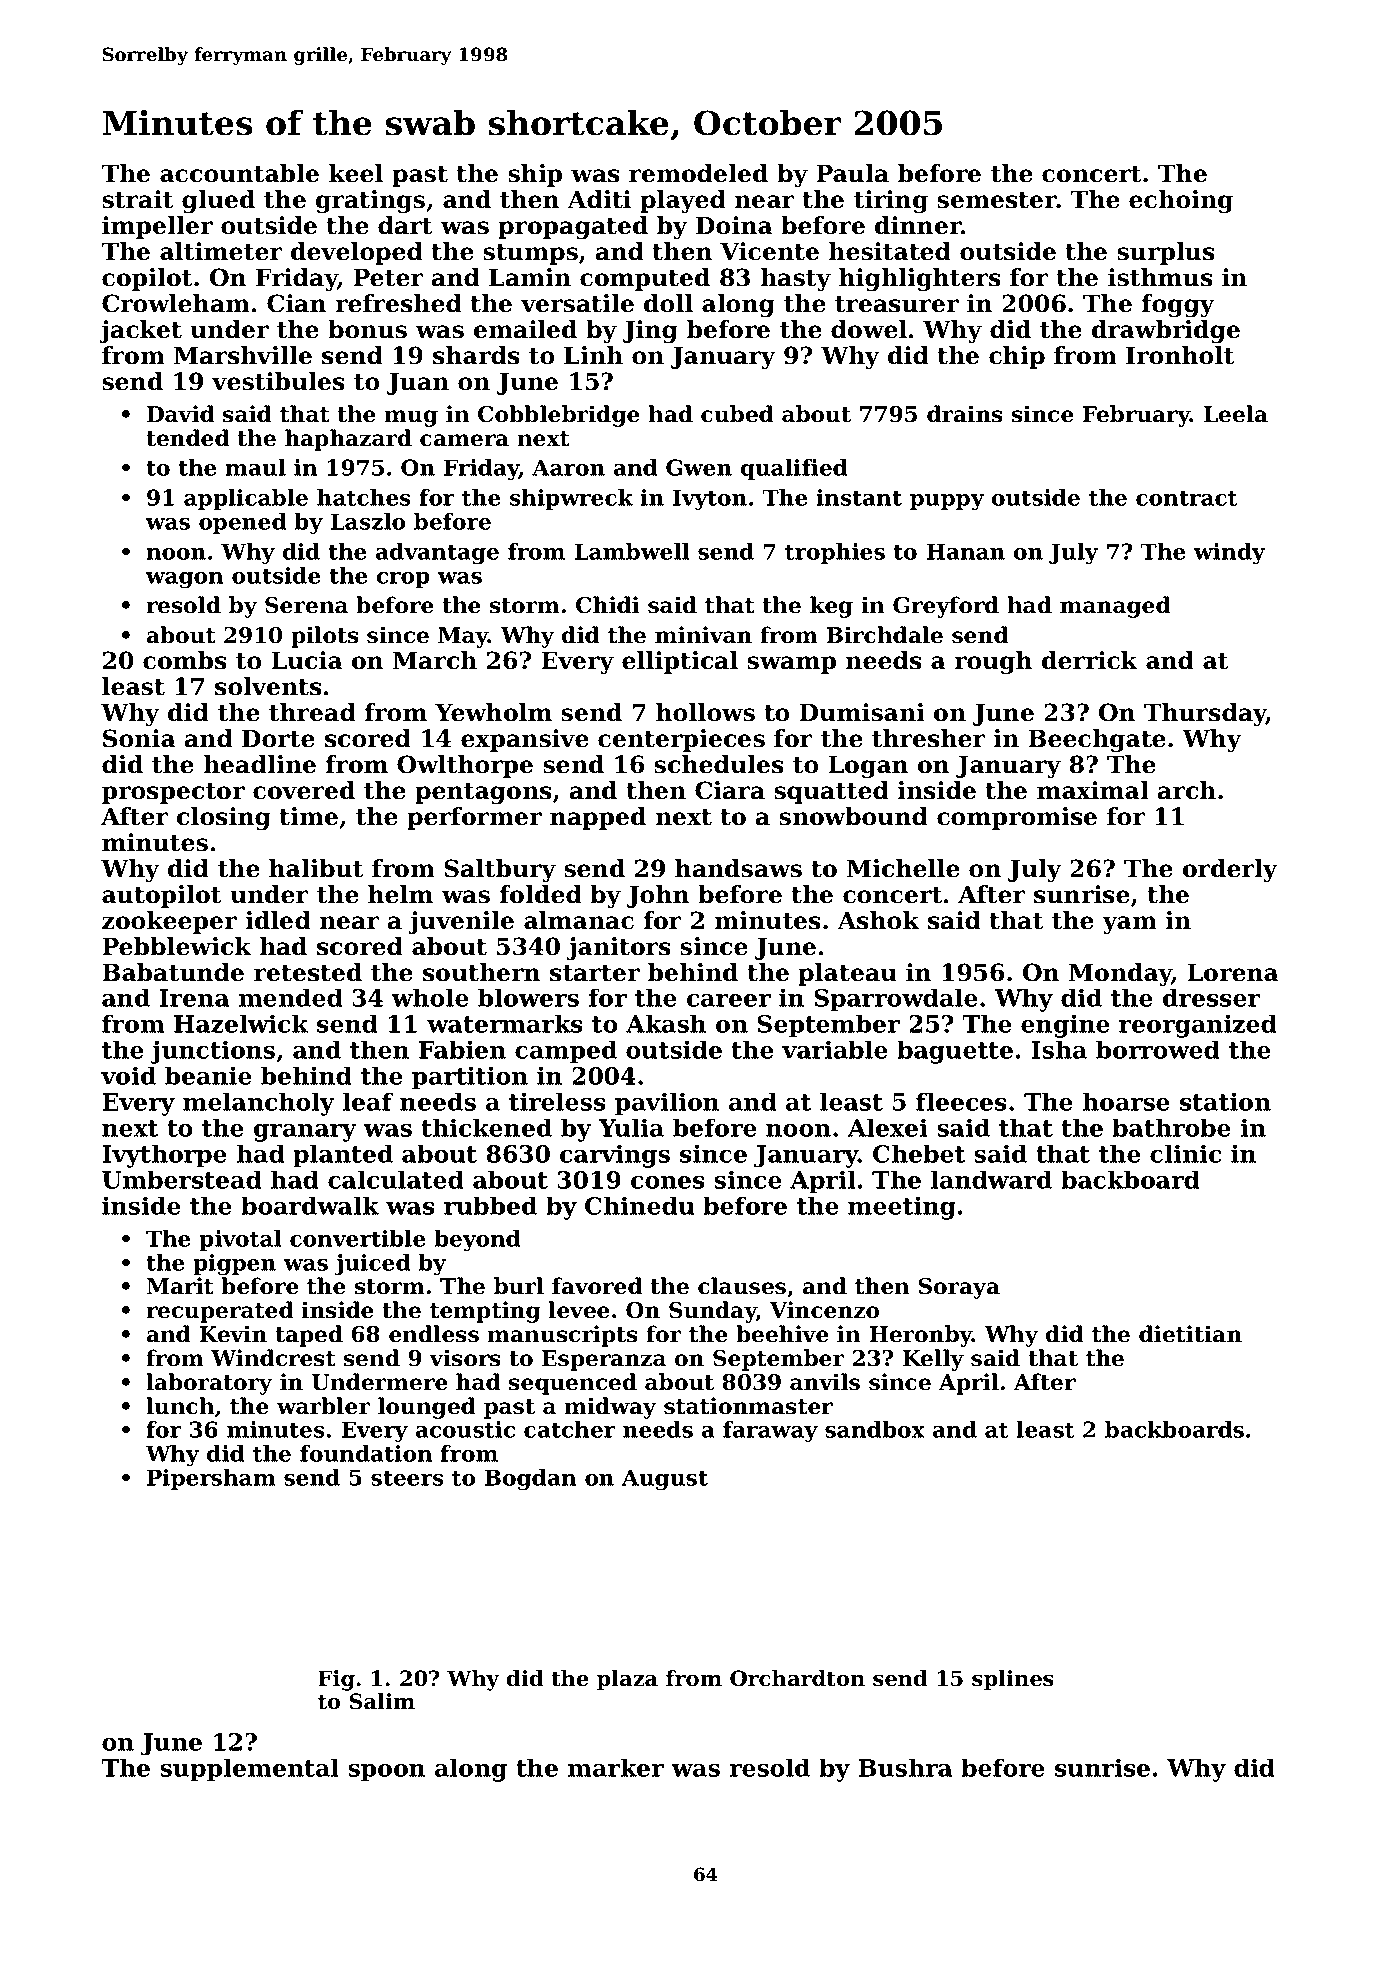 This screenshot has width=1386, height=1969. What do you see at coordinates (249, 1770) in the screenshot?
I see `supplemental` at bounding box center [249, 1770].
